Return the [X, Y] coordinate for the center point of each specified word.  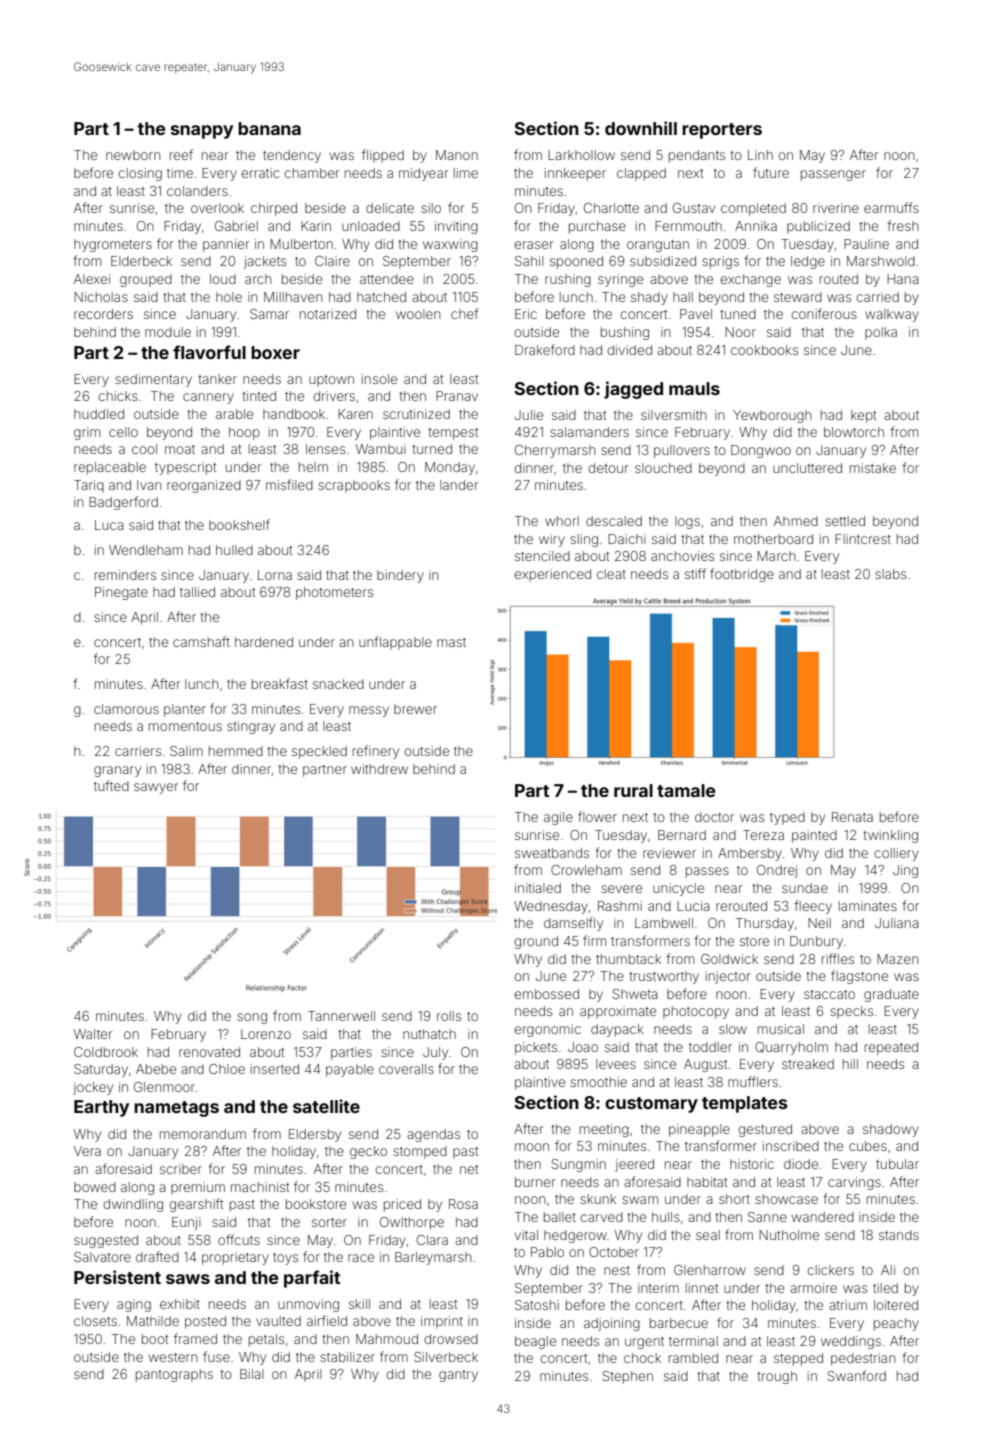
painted [814, 836]
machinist [260, 1187]
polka [881, 333]
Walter [93, 1034]
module [168, 332]
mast [451, 642]
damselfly [573, 924]
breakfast [280, 683]
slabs [890, 574]
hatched [381, 297]
